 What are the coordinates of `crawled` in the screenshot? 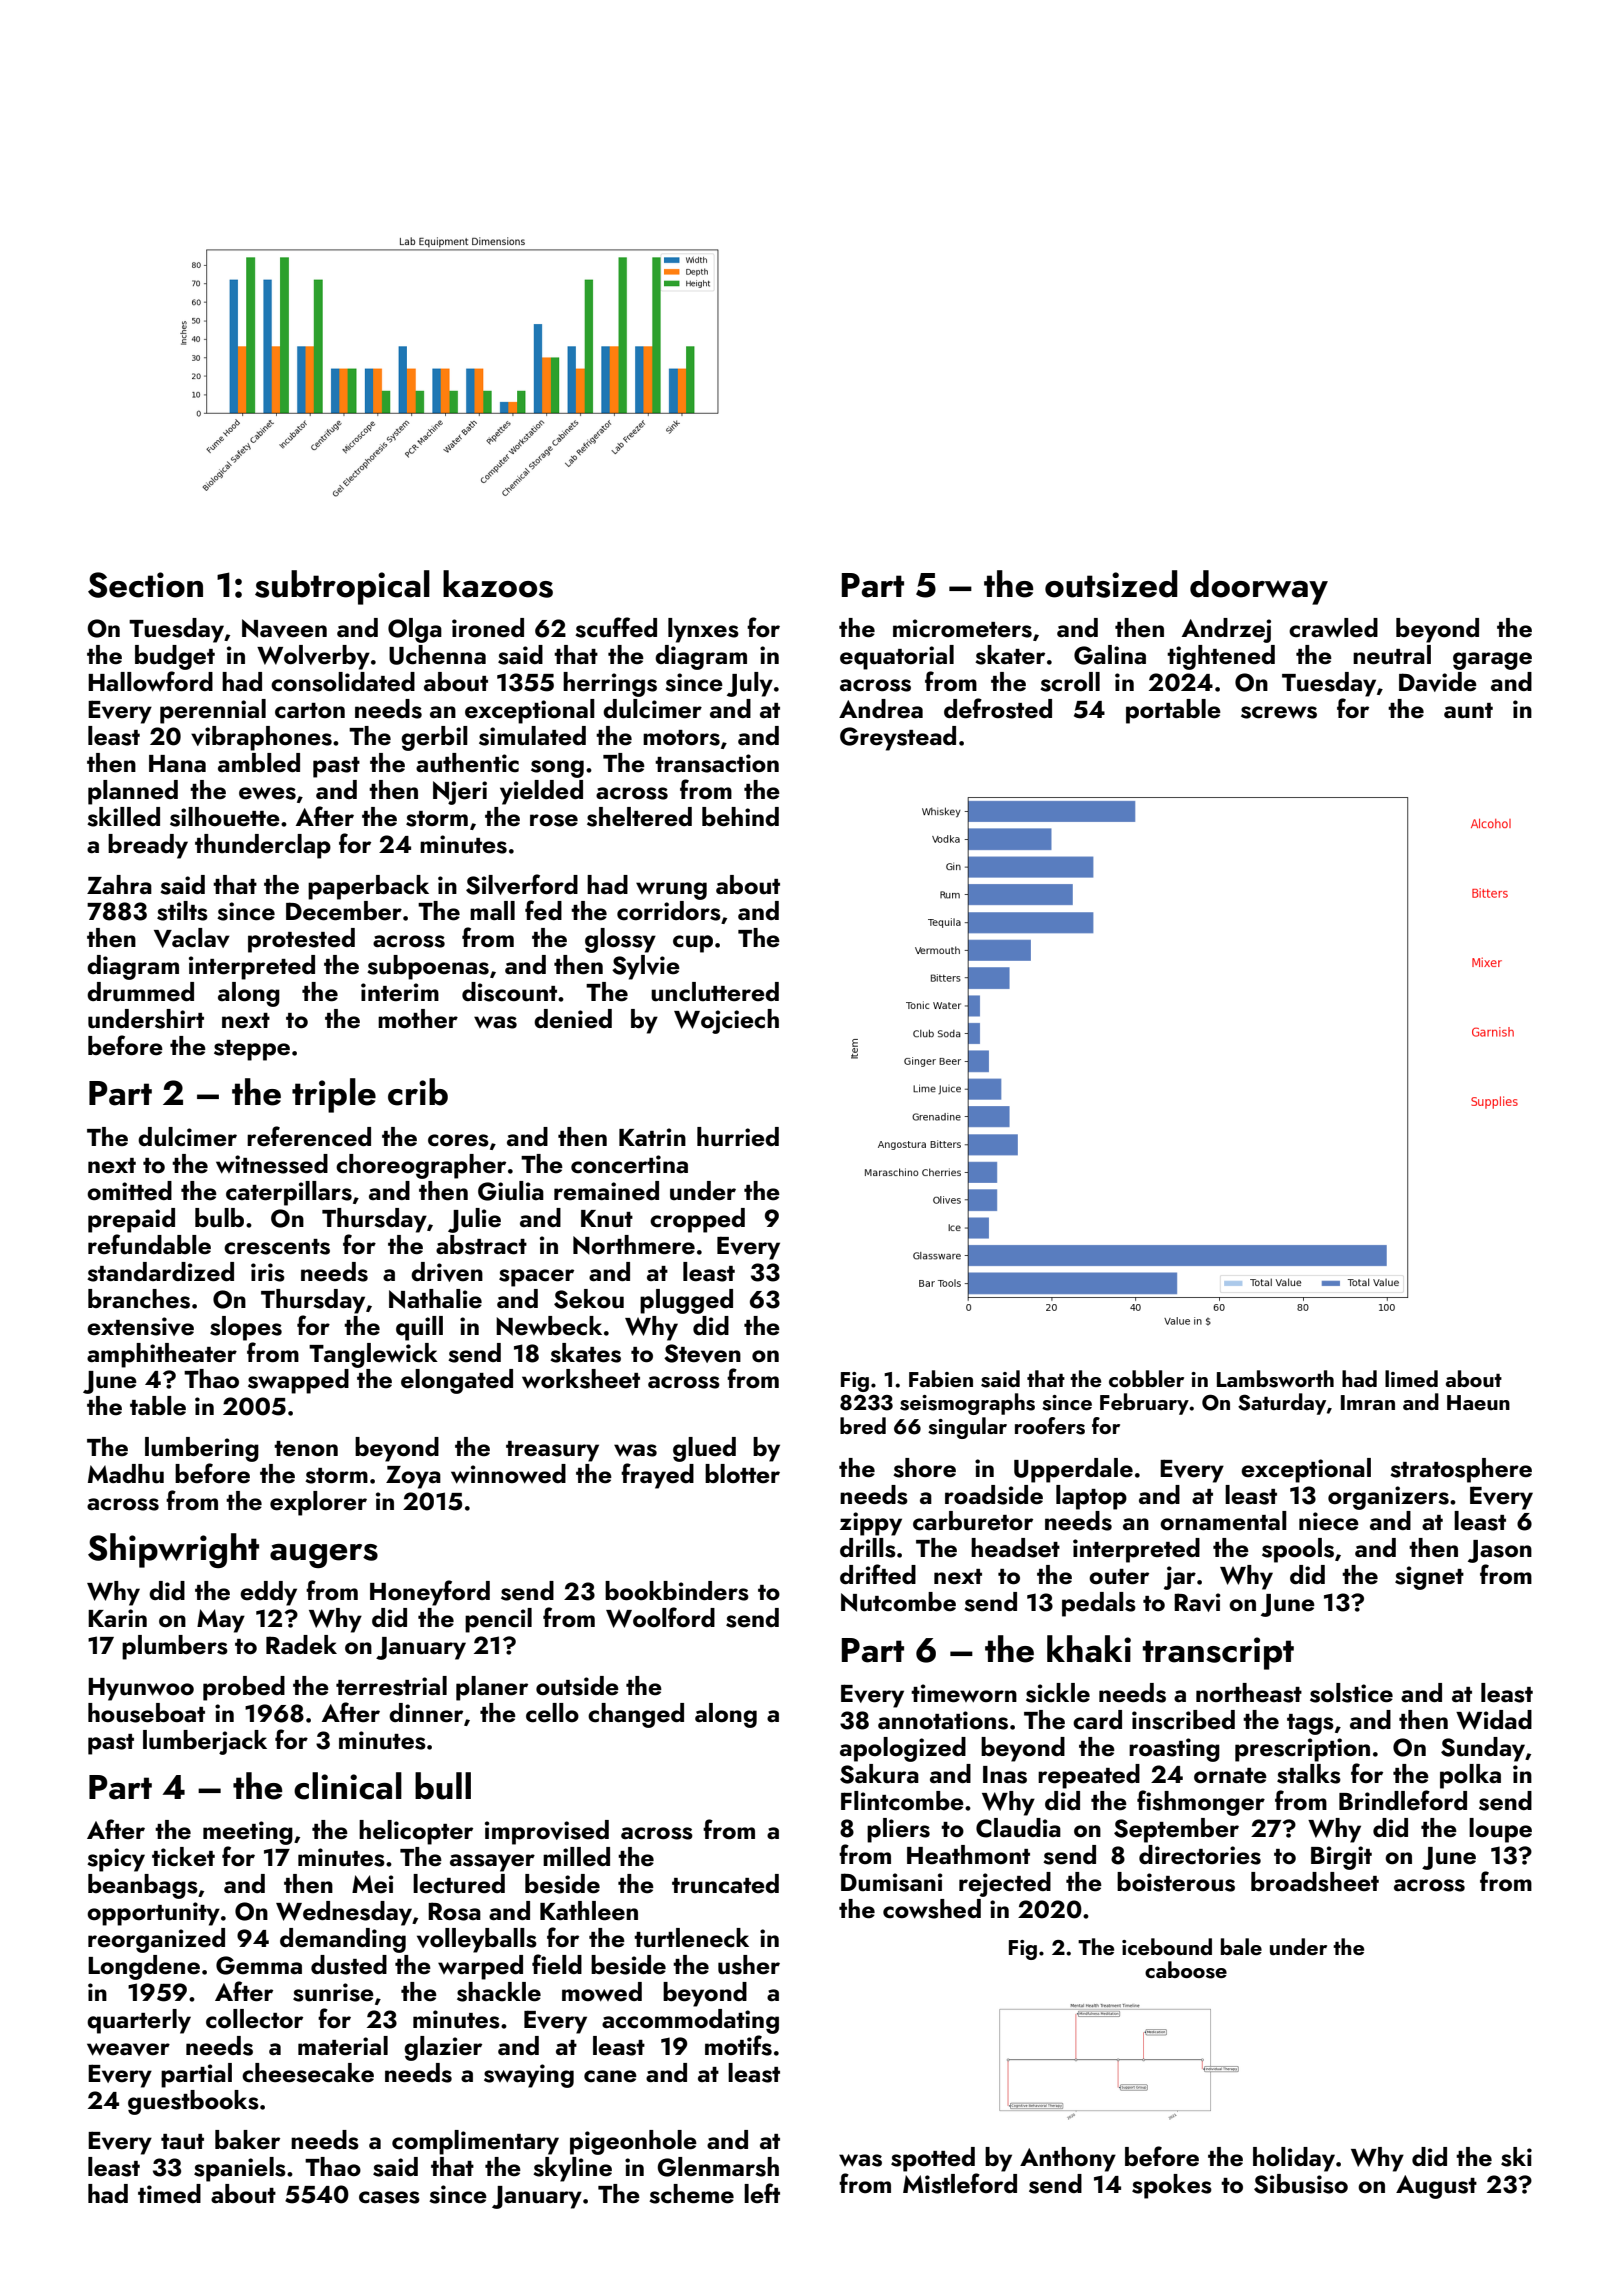 It's located at (1333, 628).
